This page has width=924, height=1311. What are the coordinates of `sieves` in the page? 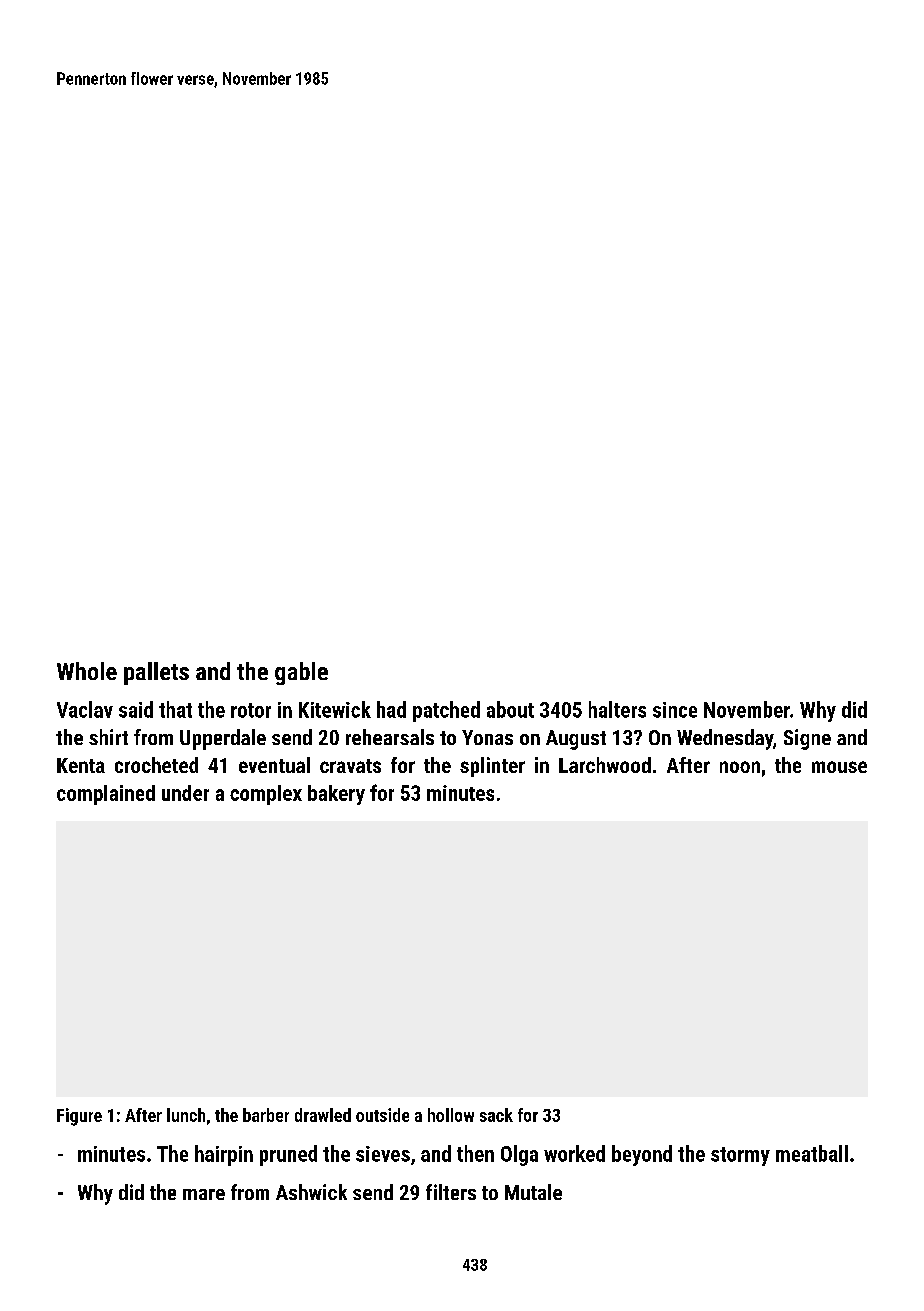 It's located at (383, 1154).
